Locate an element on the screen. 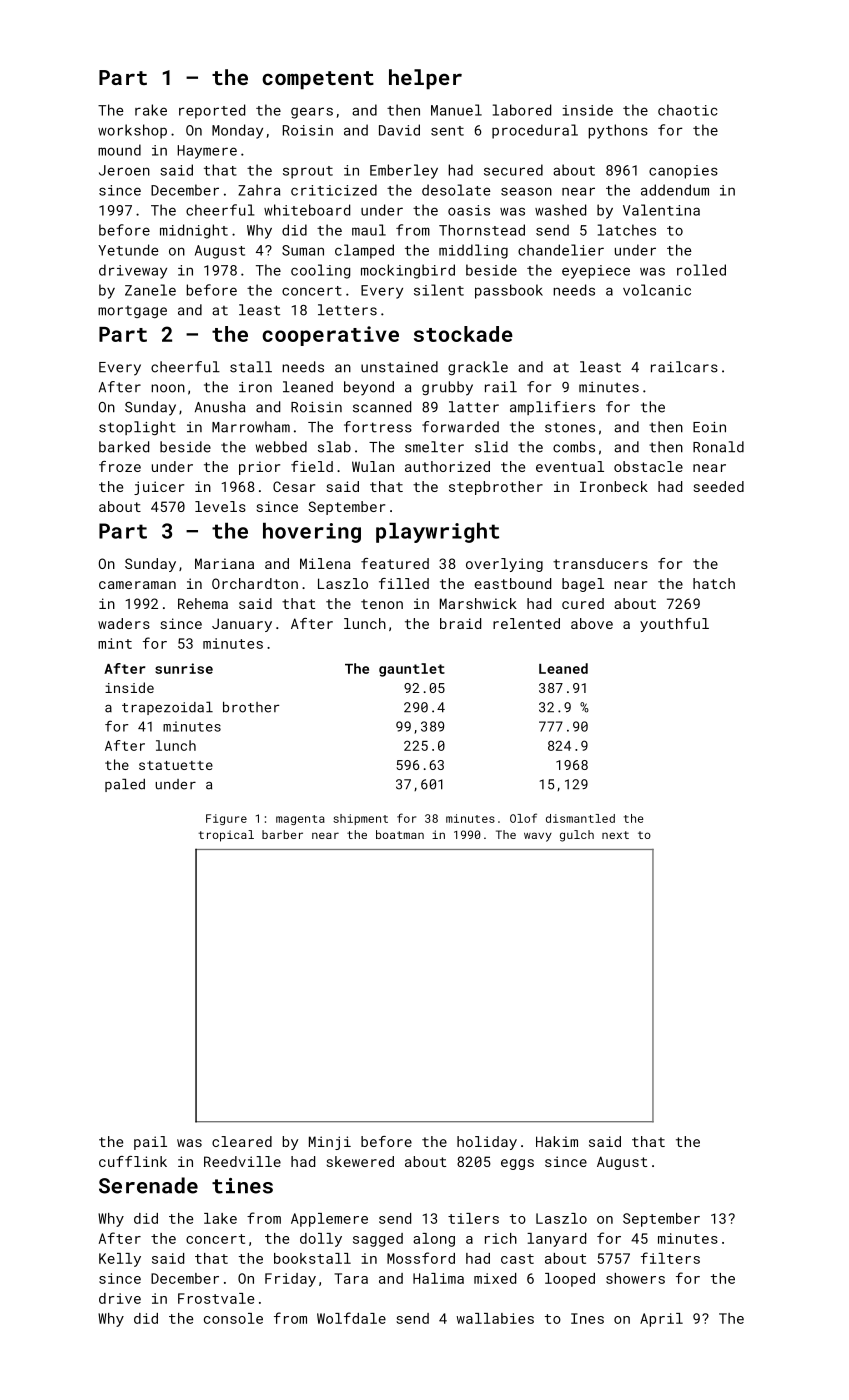 The image size is (849, 1400). tropical is located at coordinates (226, 836).
